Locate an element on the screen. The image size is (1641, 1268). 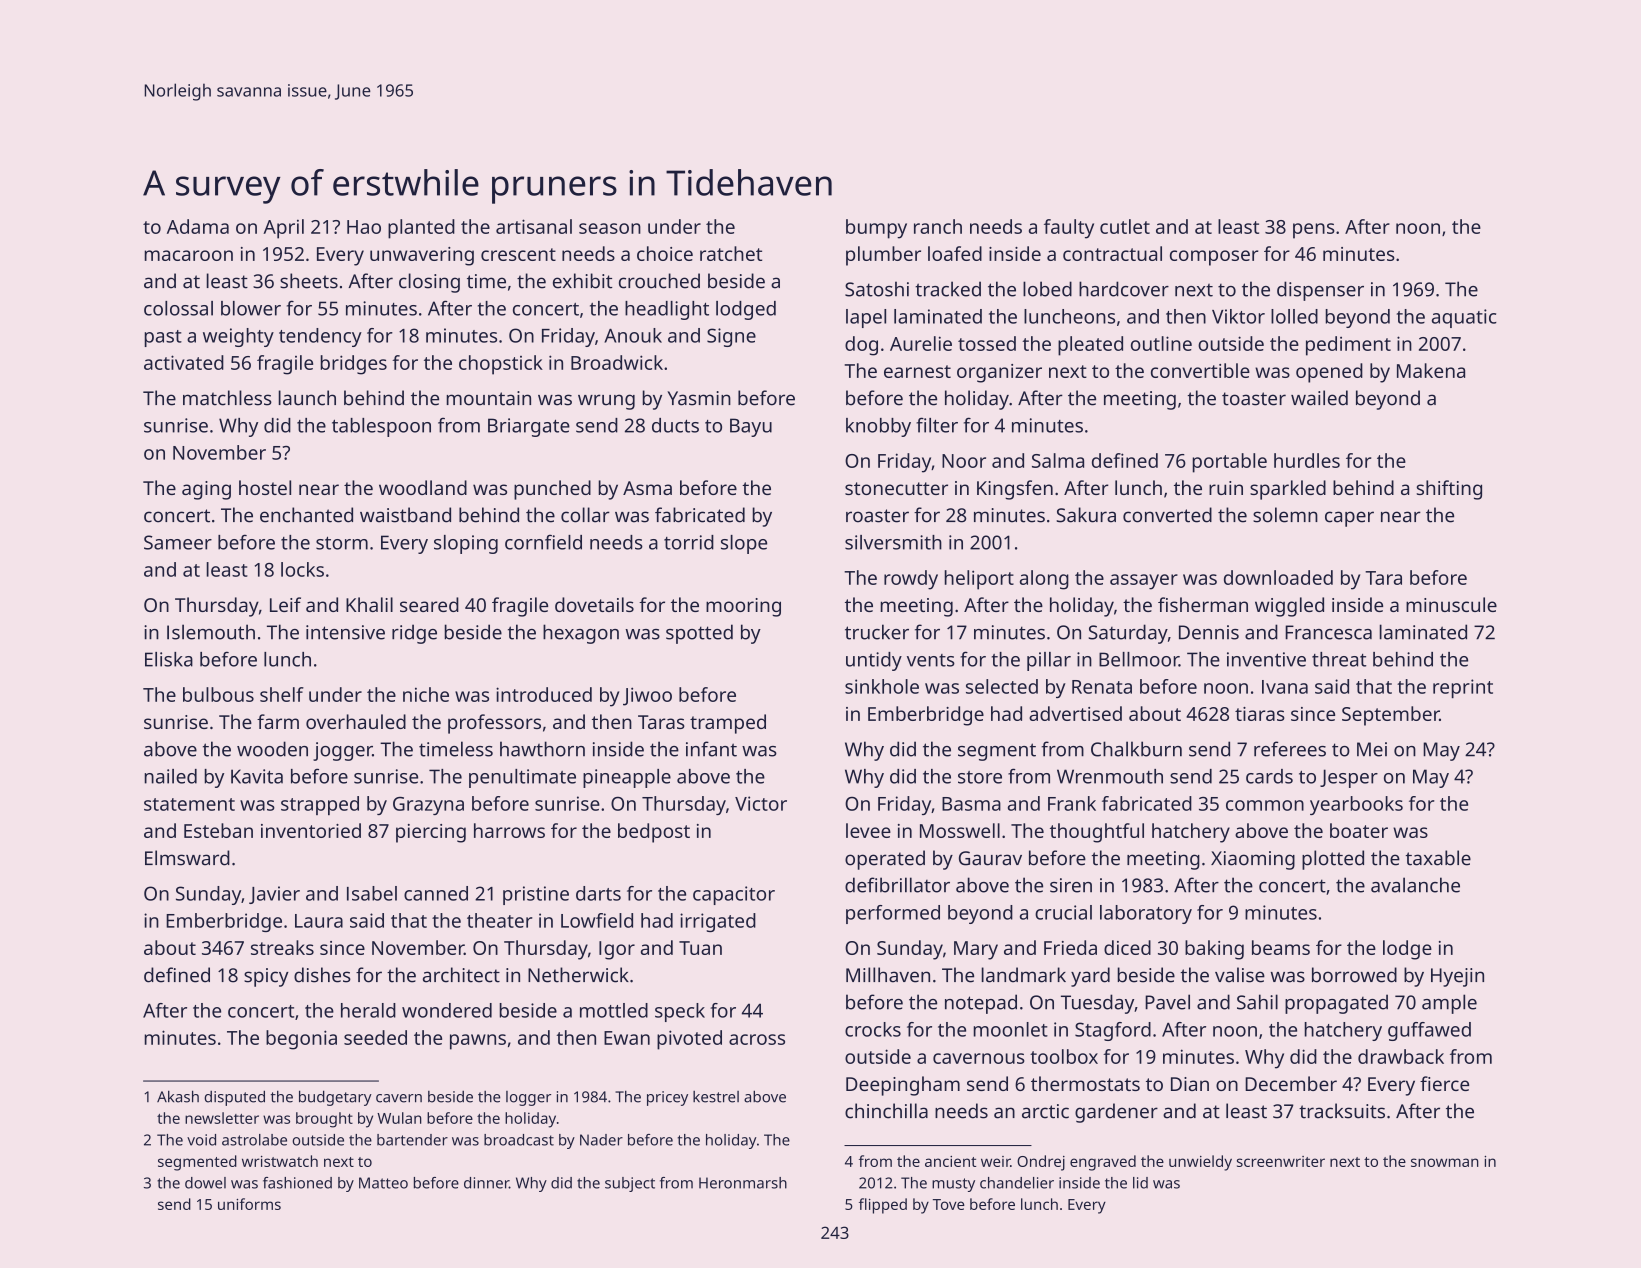
Francesca is located at coordinates (1328, 632).
